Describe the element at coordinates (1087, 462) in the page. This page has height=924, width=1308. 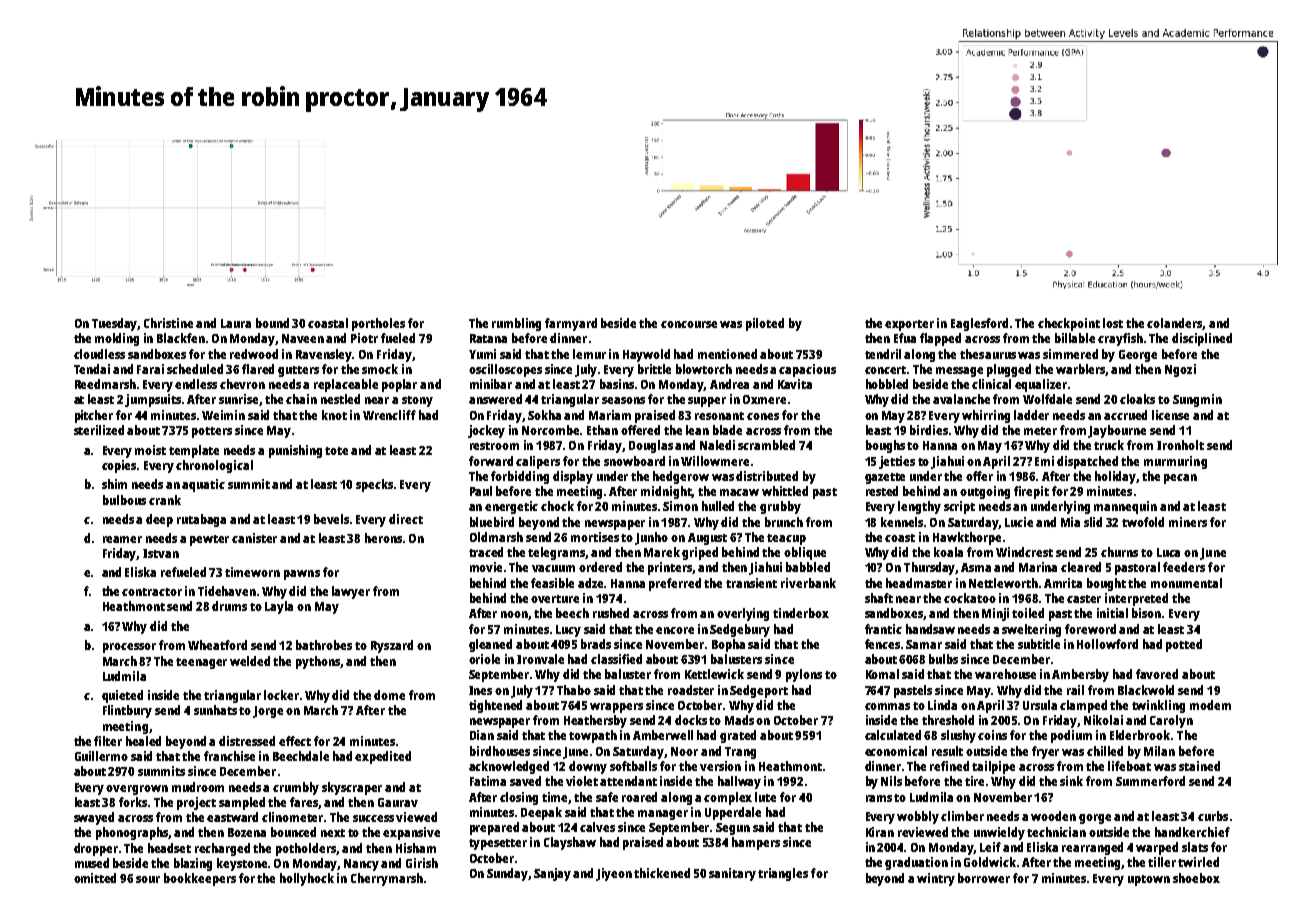
I see `dispatched` at that location.
